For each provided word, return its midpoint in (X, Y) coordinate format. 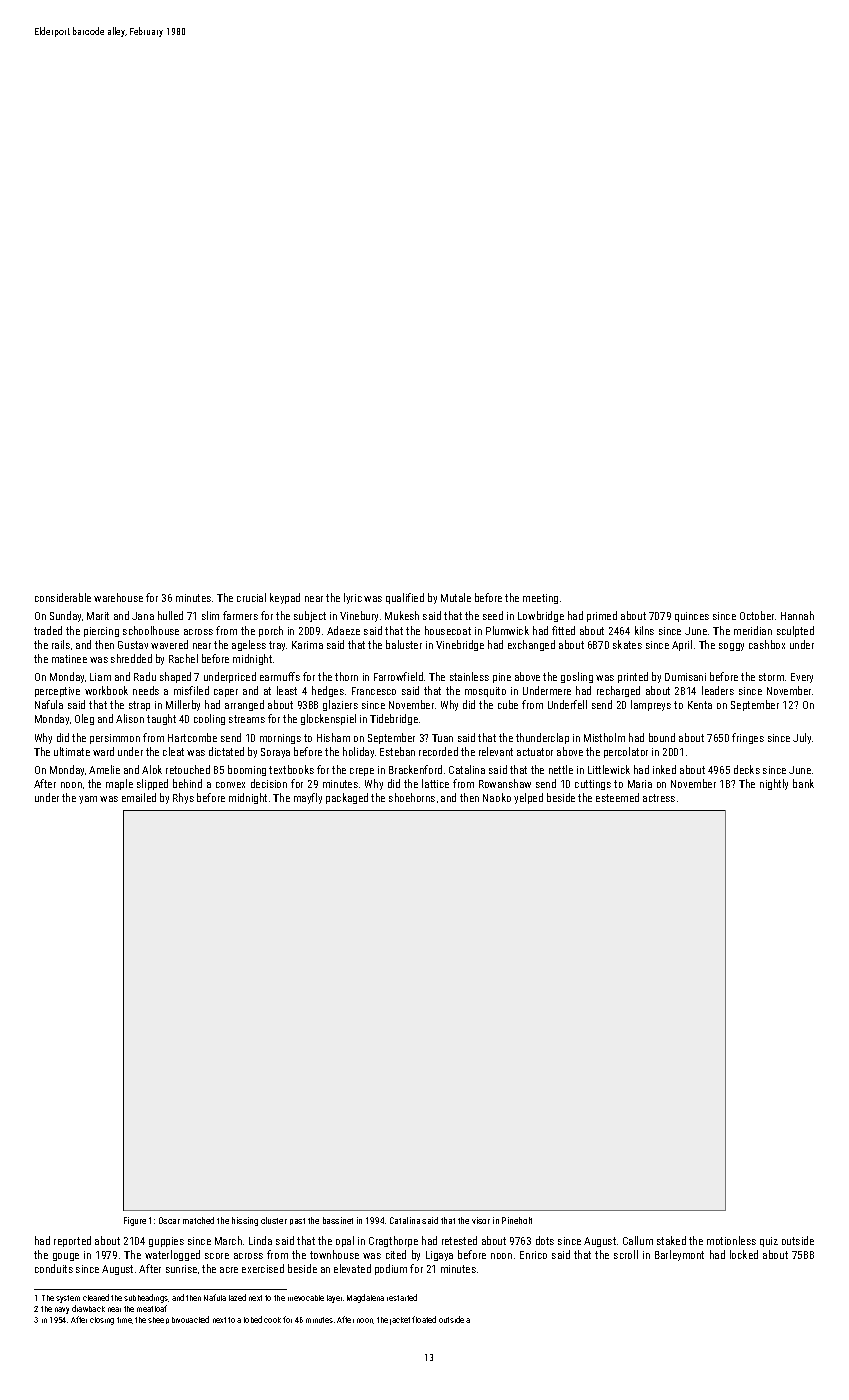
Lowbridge (541, 616)
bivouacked (190, 1319)
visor (481, 1220)
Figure (135, 1221)
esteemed (617, 797)
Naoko (497, 797)
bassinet (338, 1220)
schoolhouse (151, 630)
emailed (139, 797)
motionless (731, 1240)
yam (88, 800)
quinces (692, 617)
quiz (769, 1242)
